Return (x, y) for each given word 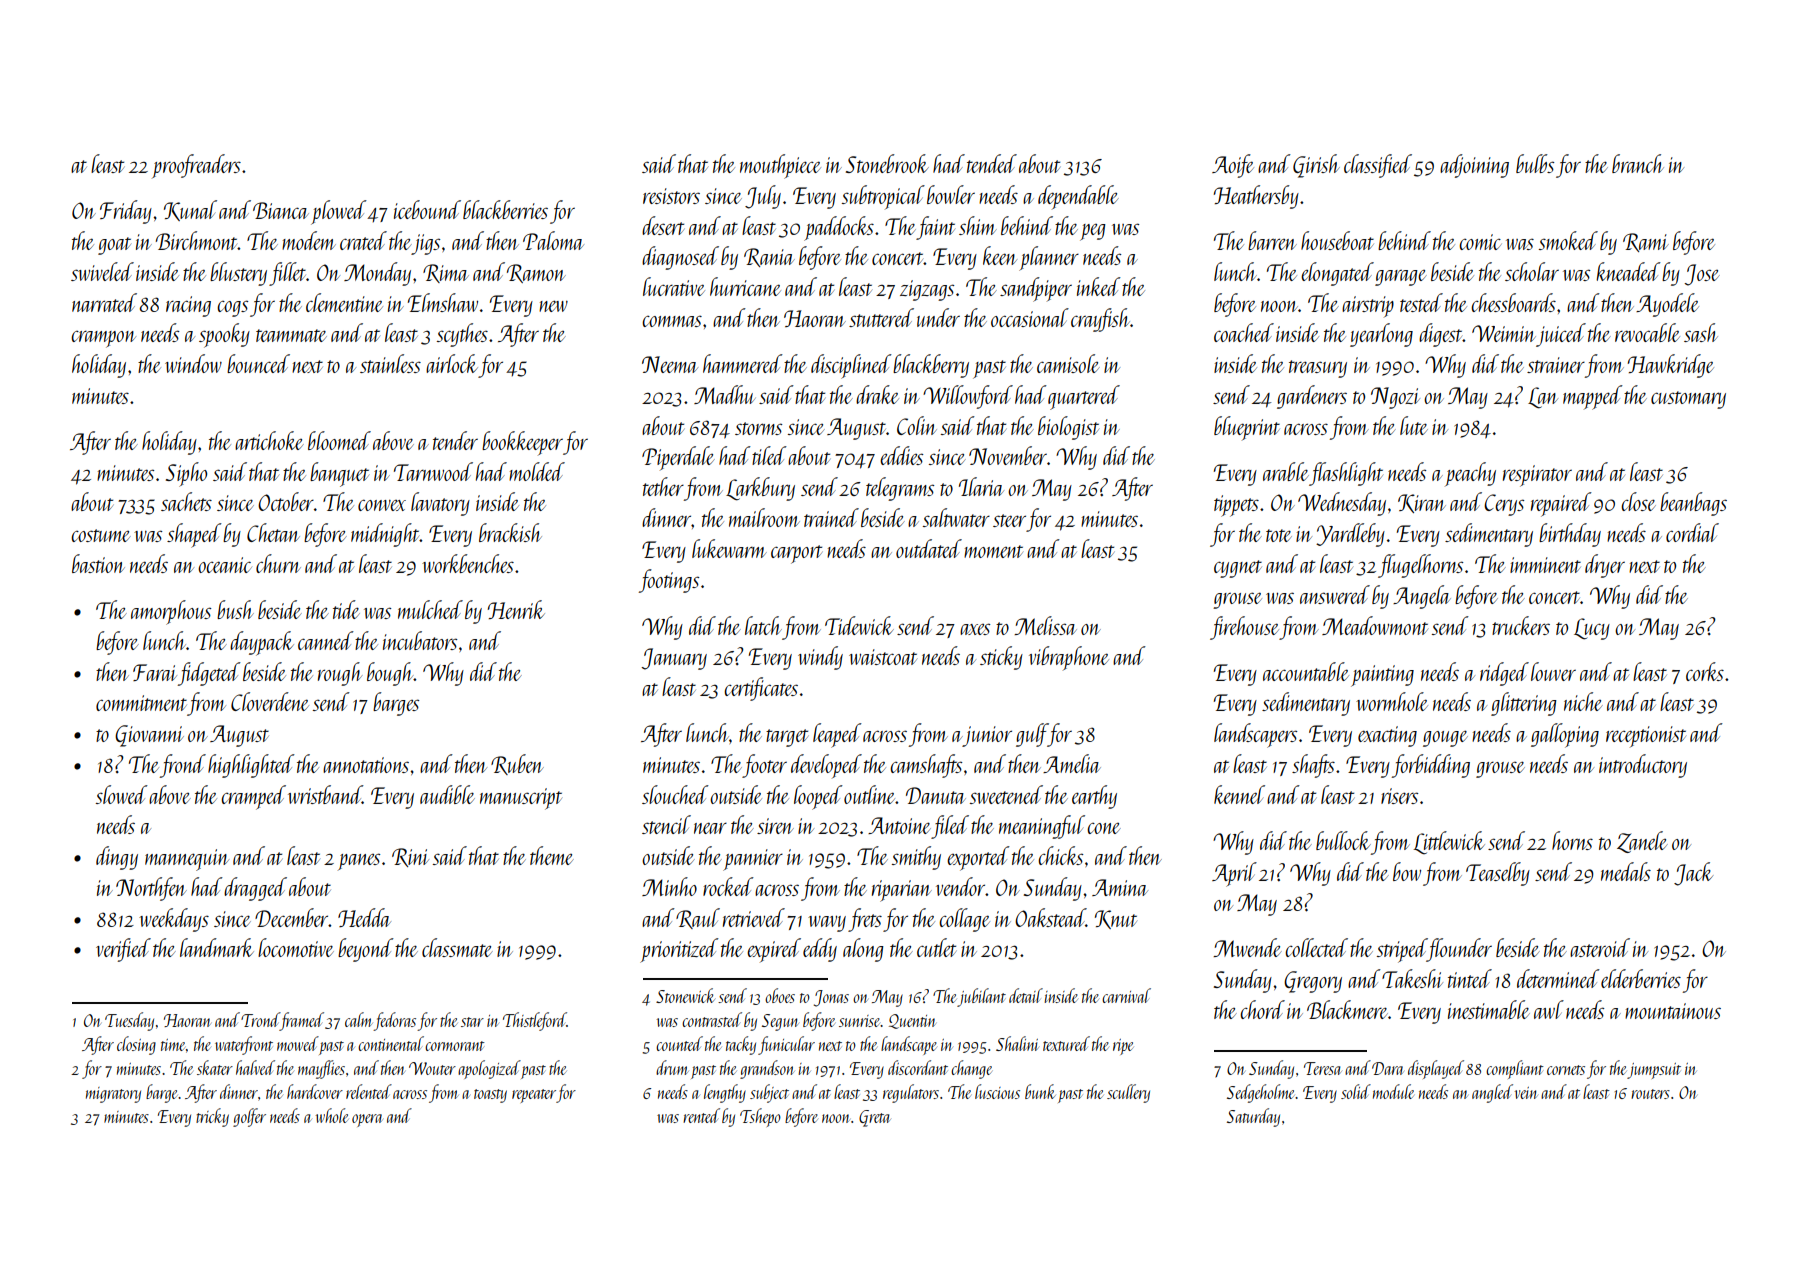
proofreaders (196, 166)
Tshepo (760, 1117)
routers (1650, 1094)
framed (302, 1021)
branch (1638, 163)
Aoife (1233, 166)
